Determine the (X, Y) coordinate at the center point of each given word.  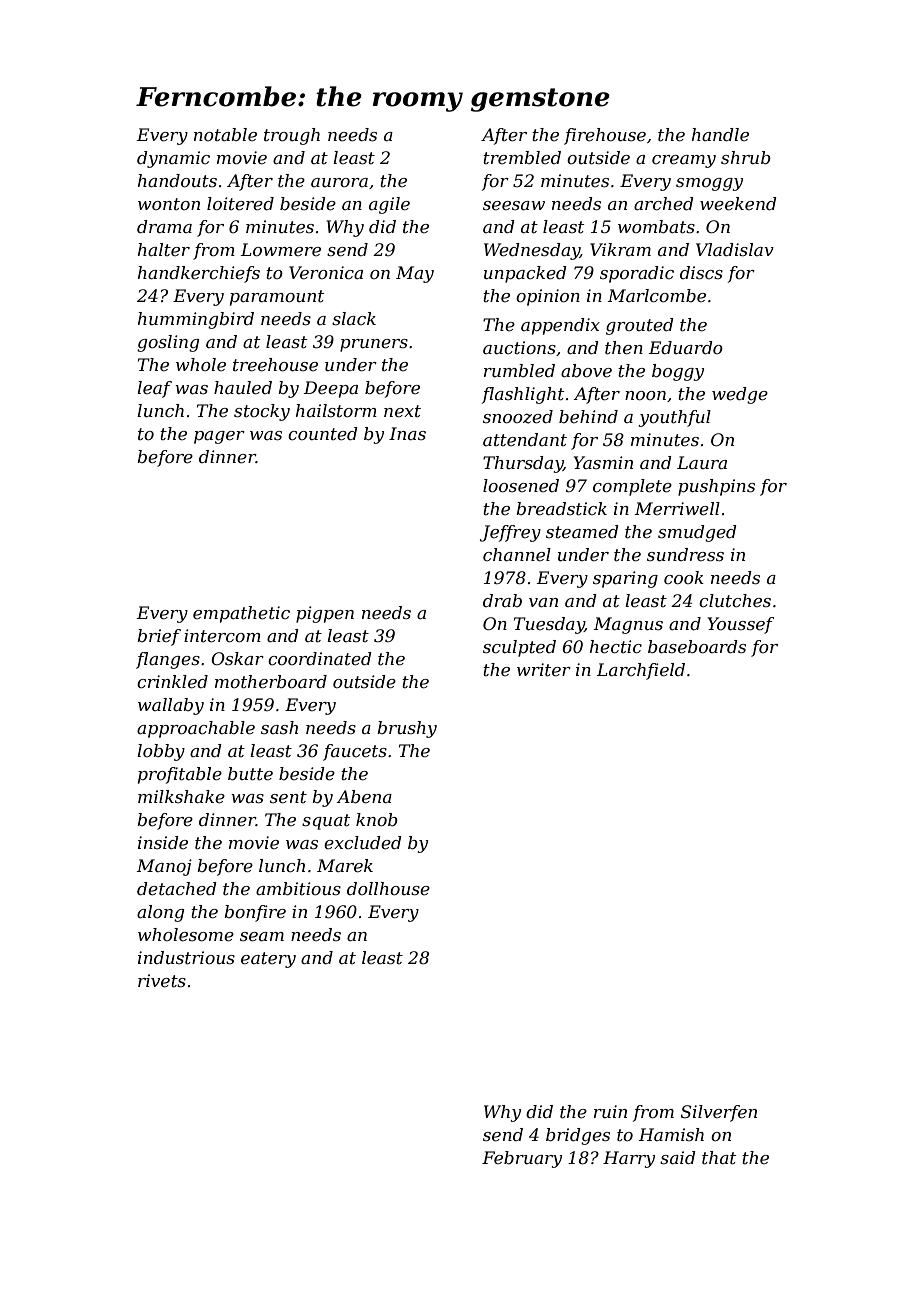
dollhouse (388, 889)
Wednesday (532, 251)
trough (292, 136)
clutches (735, 600)
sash (279, 727)
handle (720, 134)
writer (544, 670)
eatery (268, 960)
